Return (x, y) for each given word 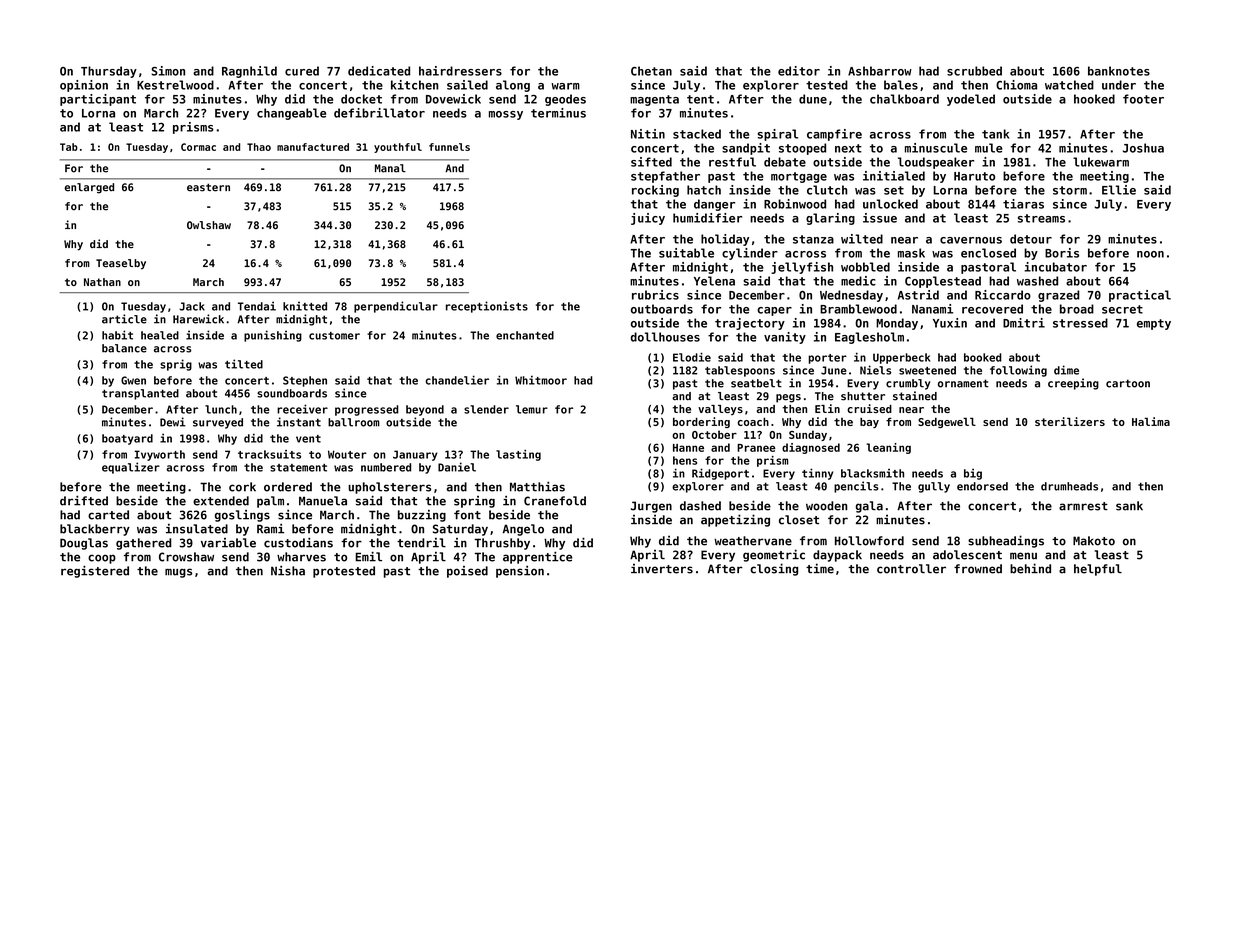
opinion (84, 86)
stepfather (665, 177)
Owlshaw (209, 225)
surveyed (218, 423)
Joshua (1143, 148)
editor (799, 71)
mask (911, 253)
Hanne (688, 448)
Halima (1151, 421)
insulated (197, 529)
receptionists (487, 307)
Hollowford (869, 541)
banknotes (1119, 71)
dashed (700, 506)
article (124, 319)
